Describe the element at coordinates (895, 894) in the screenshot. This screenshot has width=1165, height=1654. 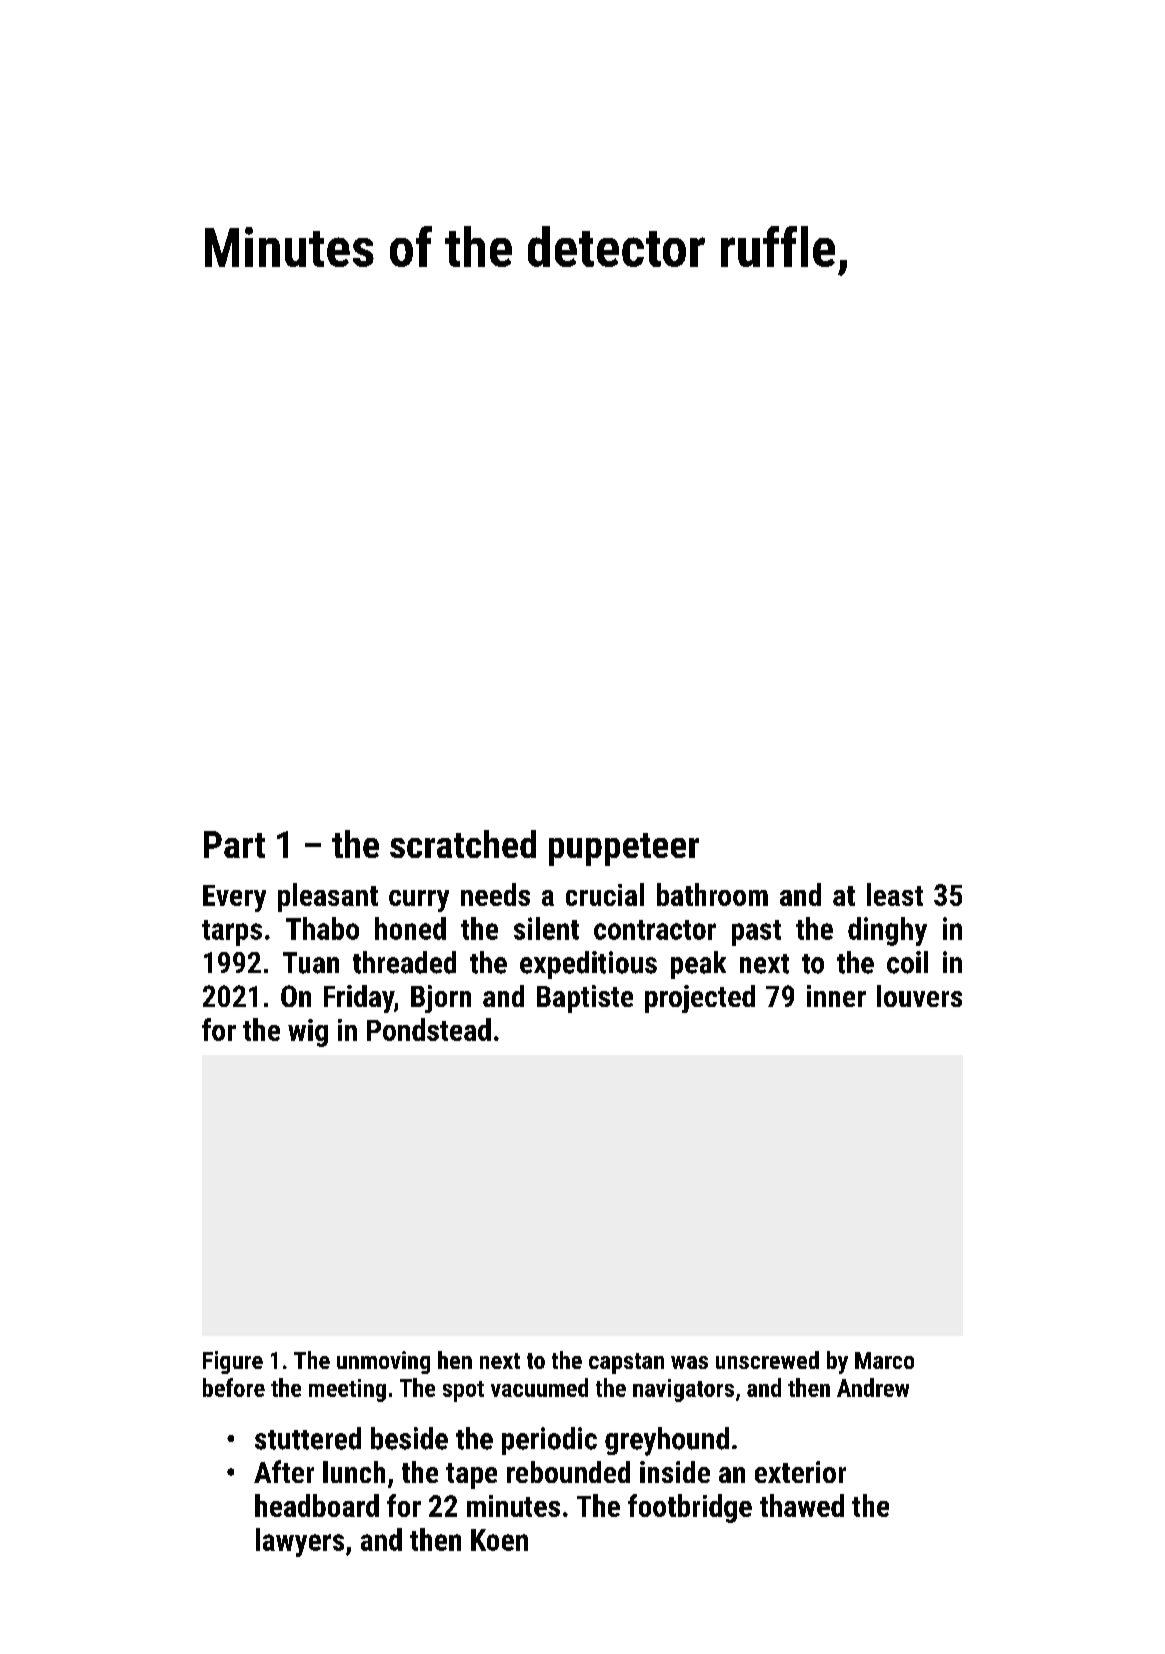
I see `least` at that location.
